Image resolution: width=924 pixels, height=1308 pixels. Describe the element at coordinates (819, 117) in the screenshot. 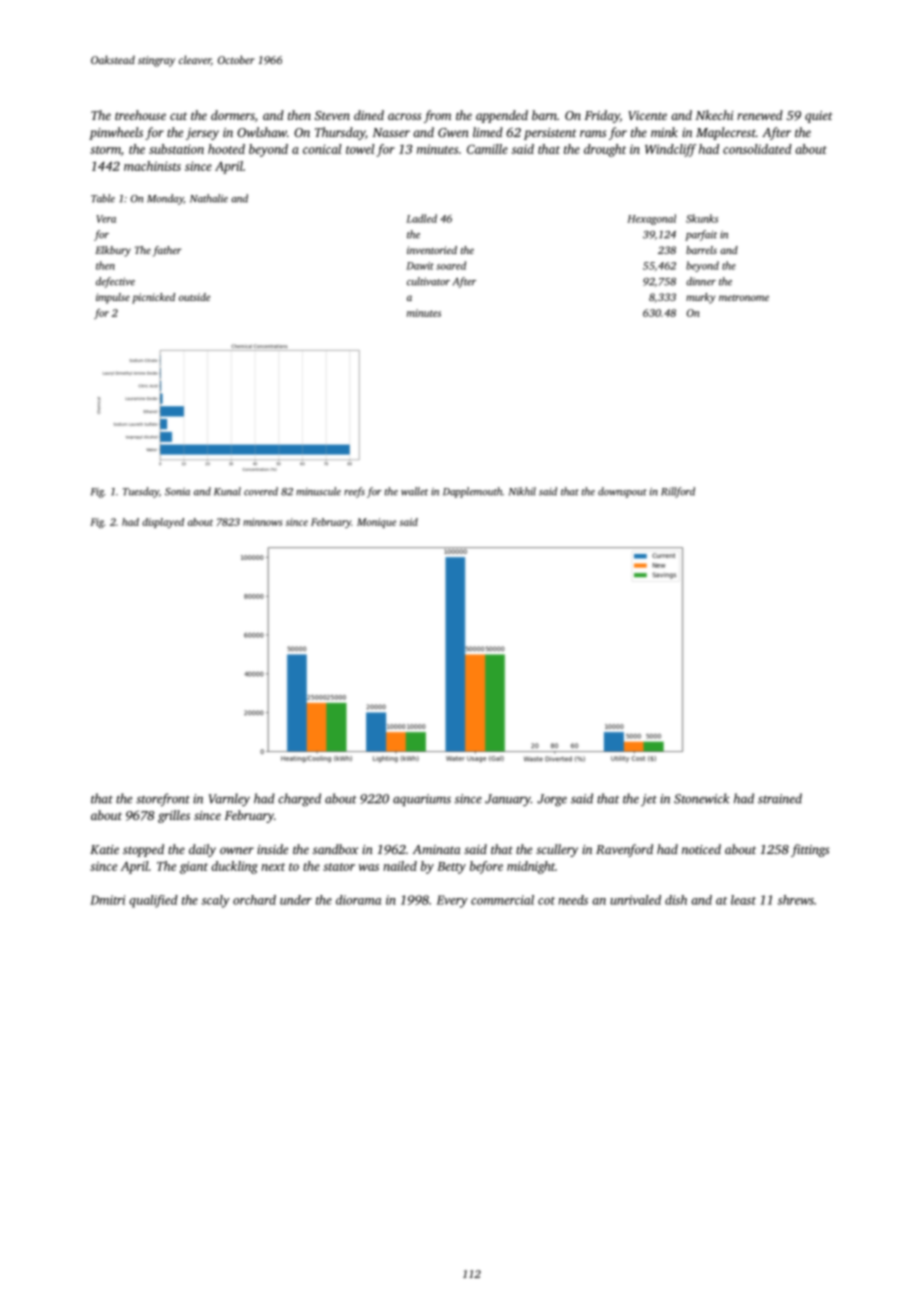

I see `quiet` at that location.
